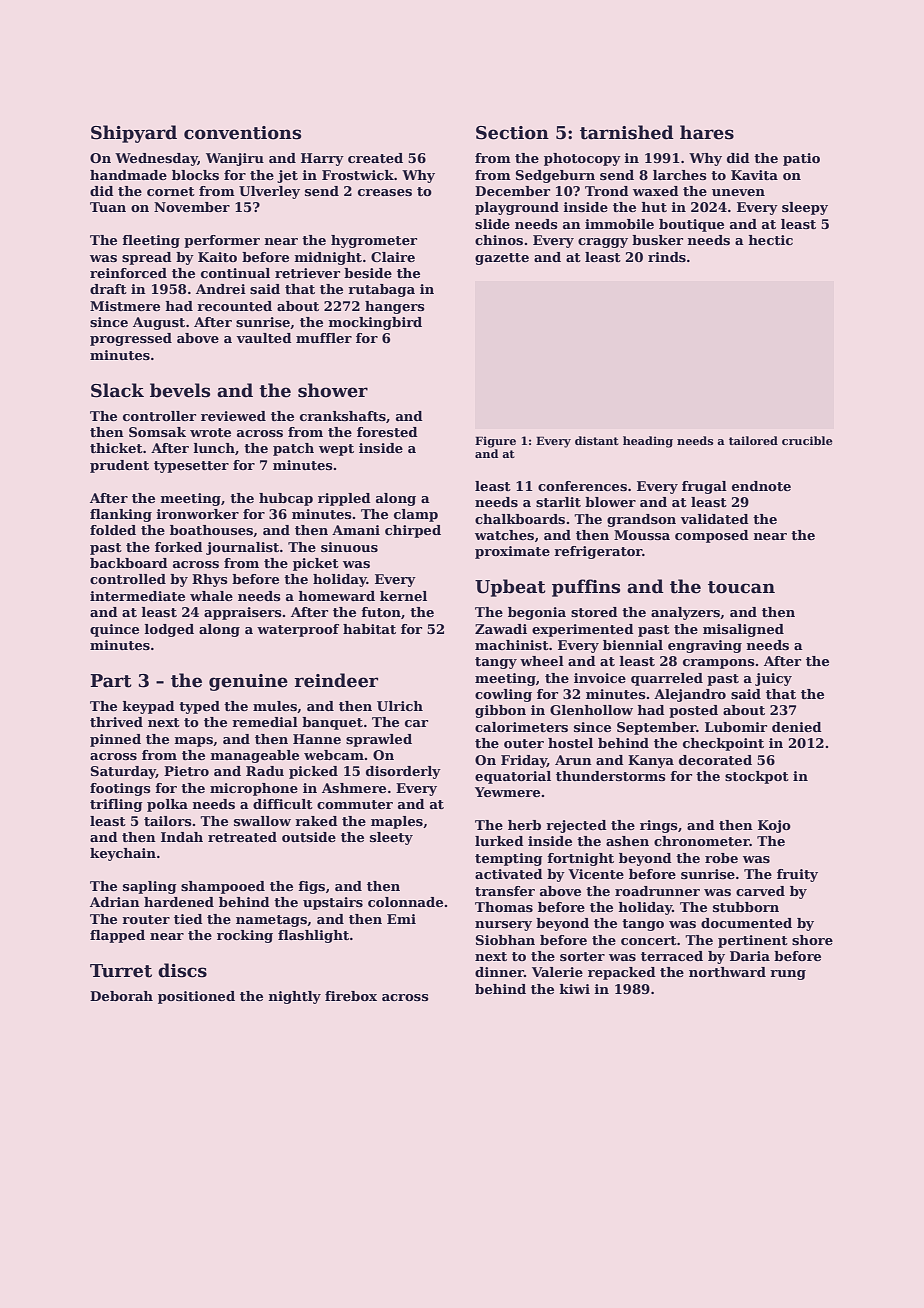  I want to click on positioned, so click(196, 997).
